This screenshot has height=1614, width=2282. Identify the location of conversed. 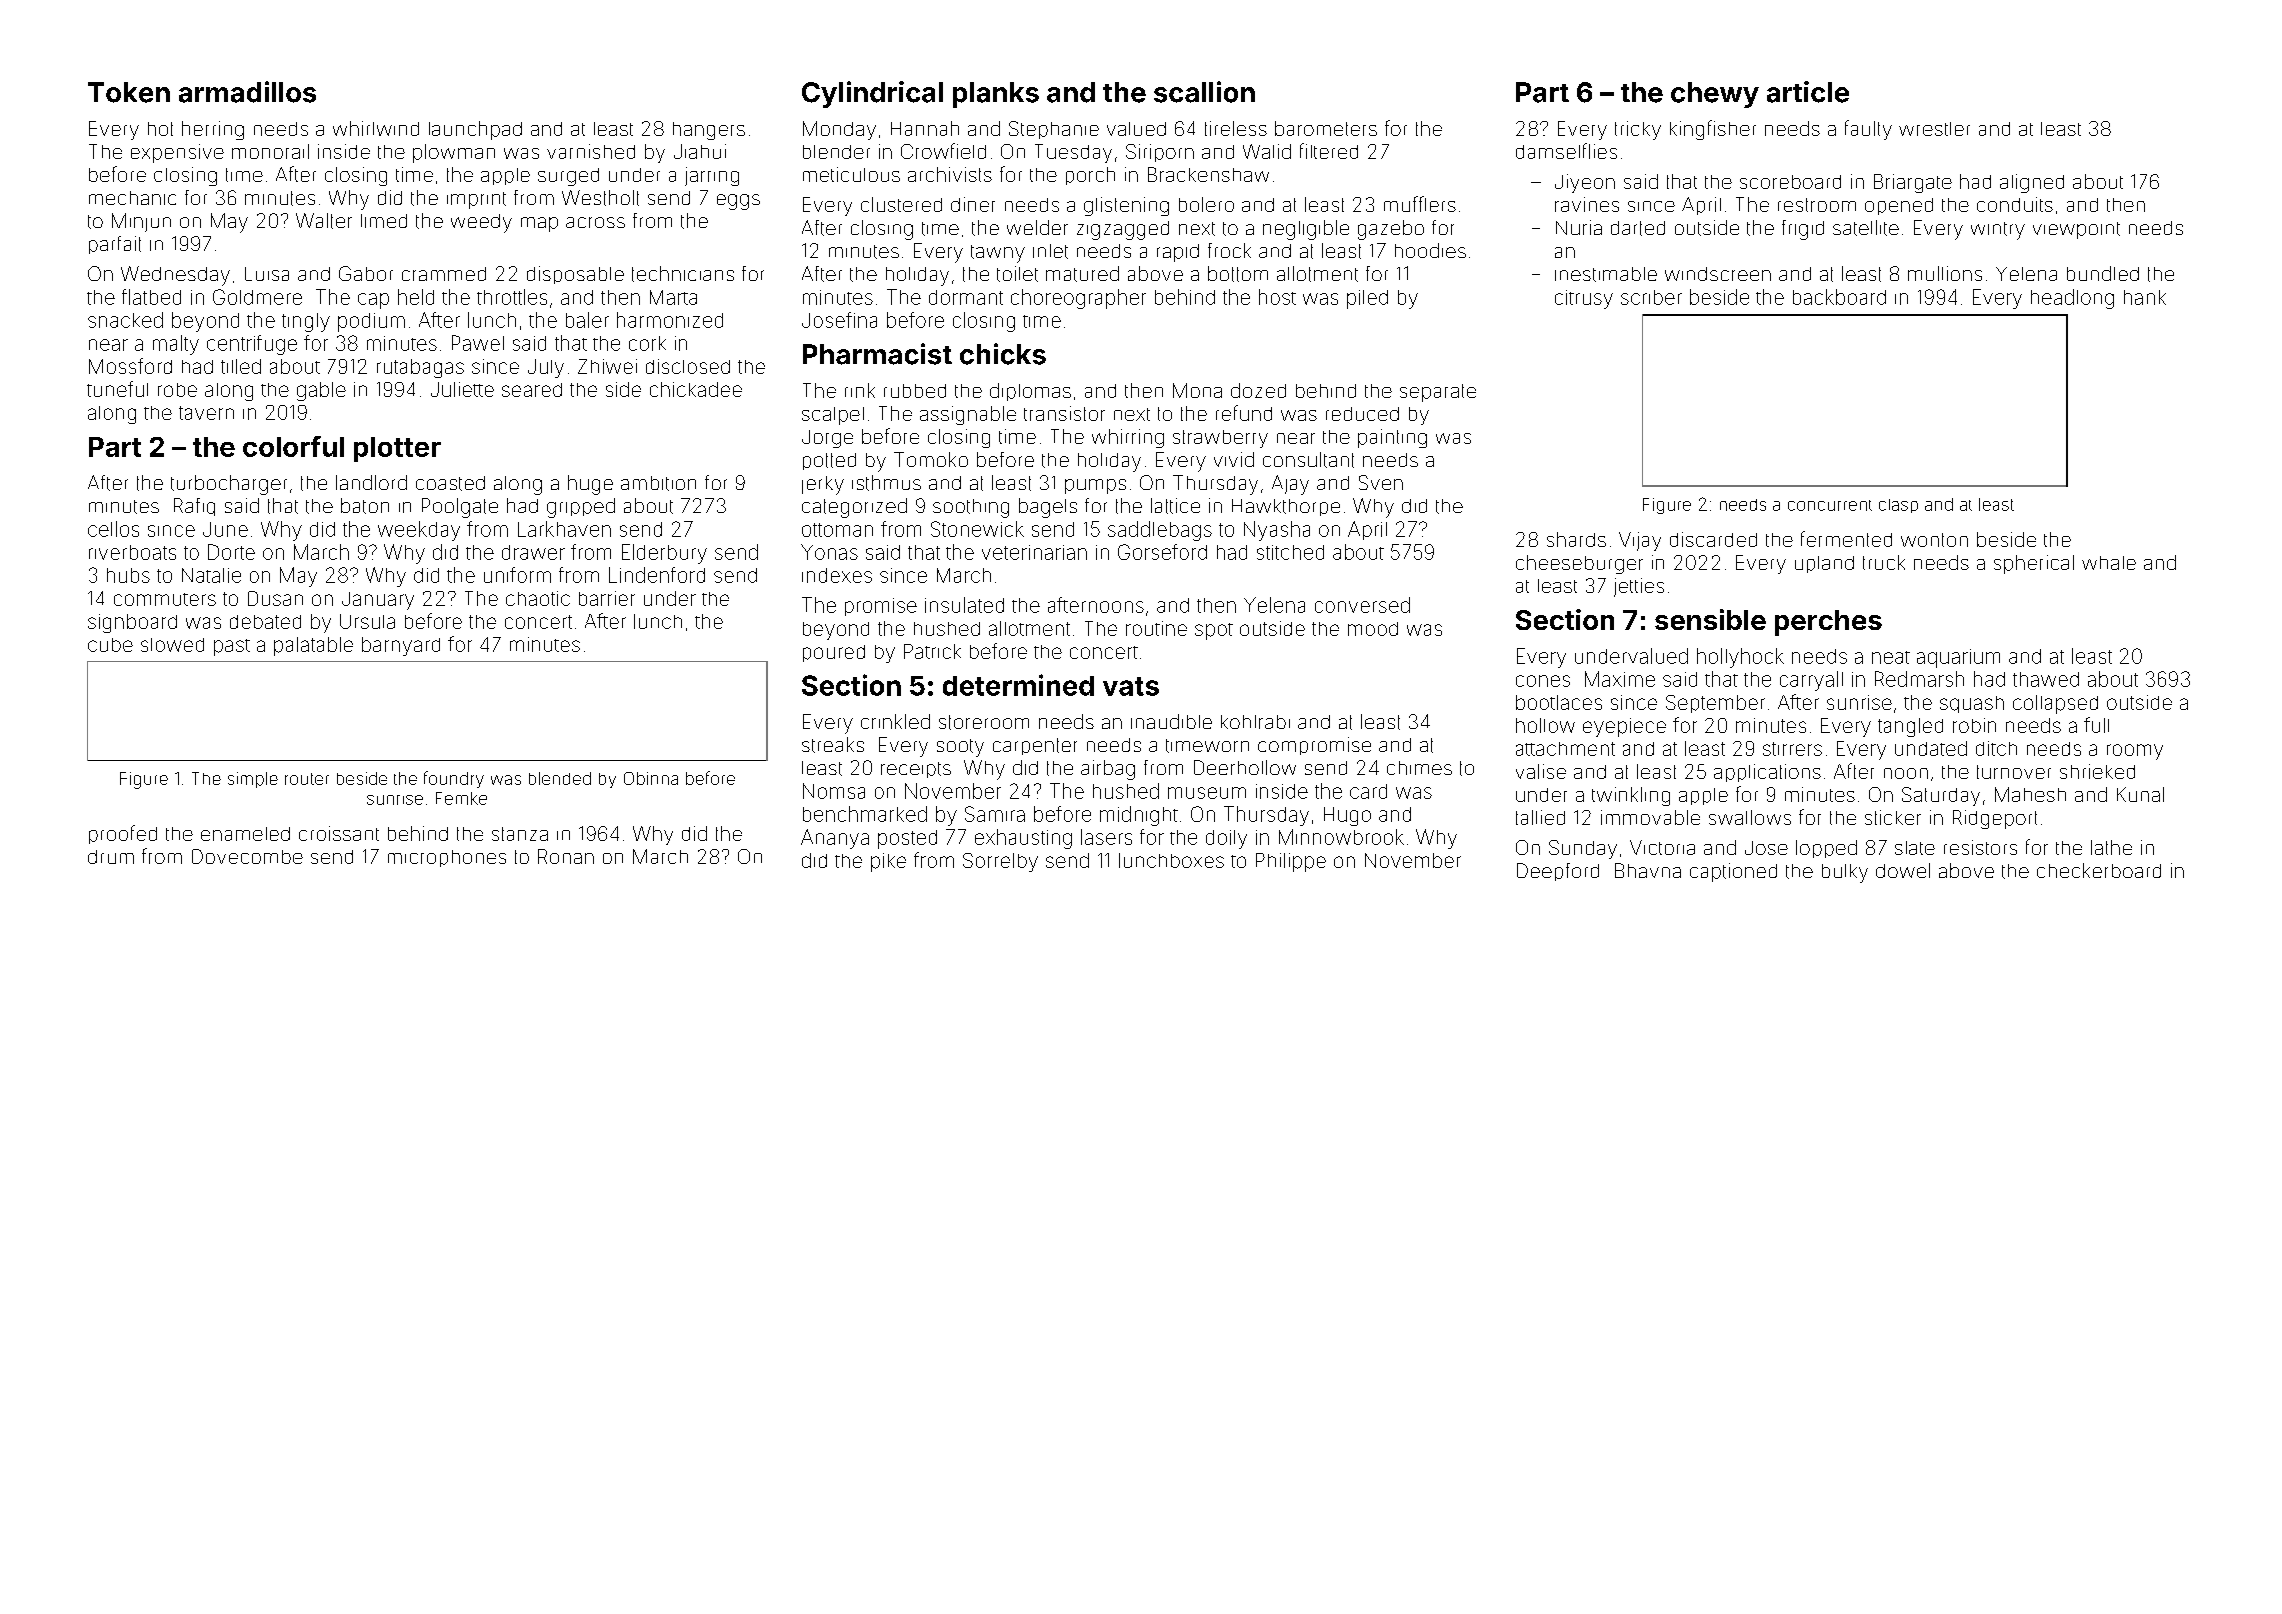
(1362, 605).
